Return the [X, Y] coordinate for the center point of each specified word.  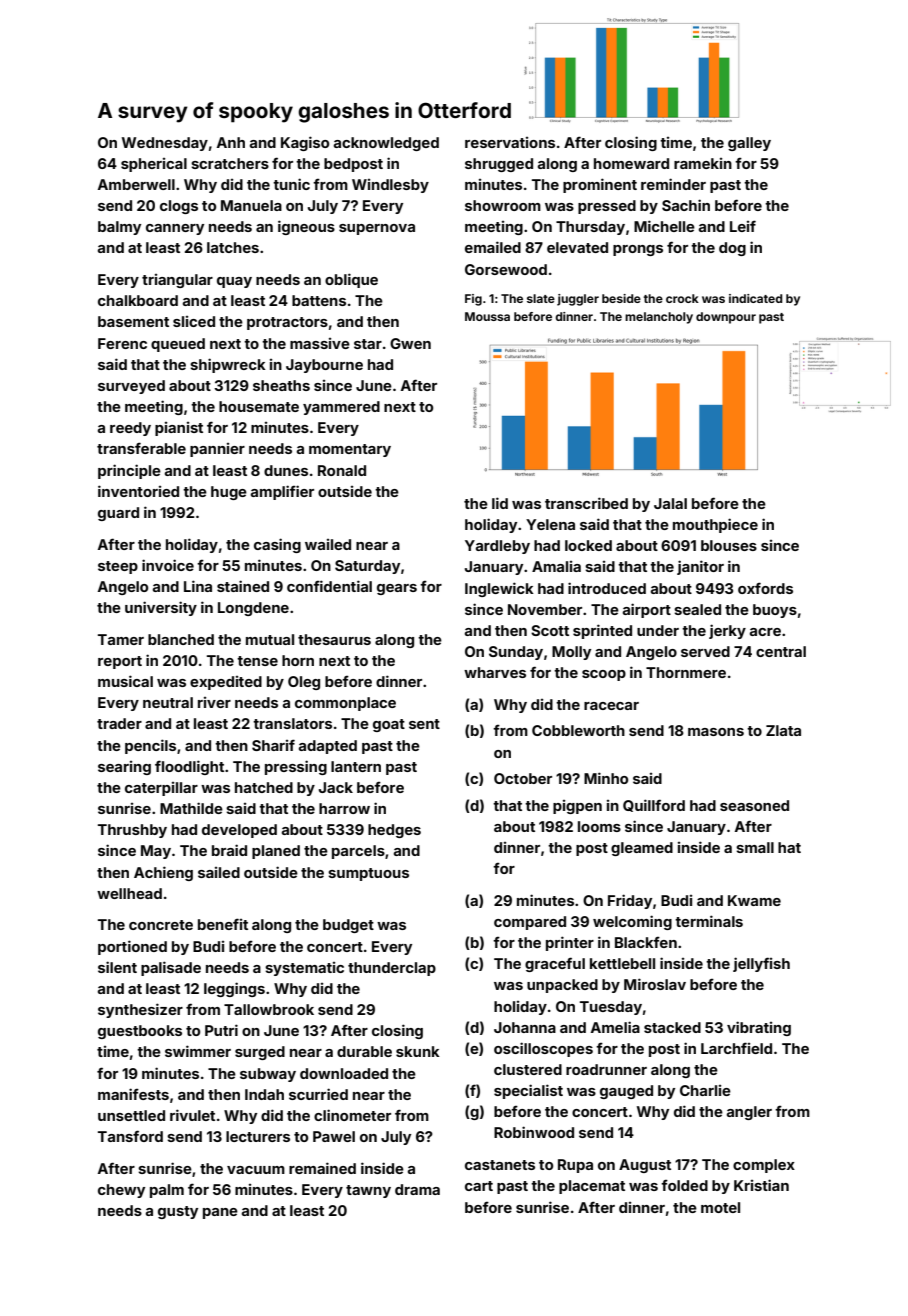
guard [118, 514]
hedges [394, 831]
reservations [510, 142]
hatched [264, 787]
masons [716, 732]
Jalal [670, 503]
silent [117, 967]
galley [749, 144]
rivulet [192, 1115]
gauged [626, 1092]
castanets [500, 1165]
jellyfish [761, 964]
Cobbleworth [578, 730]
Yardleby [497, 547]
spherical [154, 165]
